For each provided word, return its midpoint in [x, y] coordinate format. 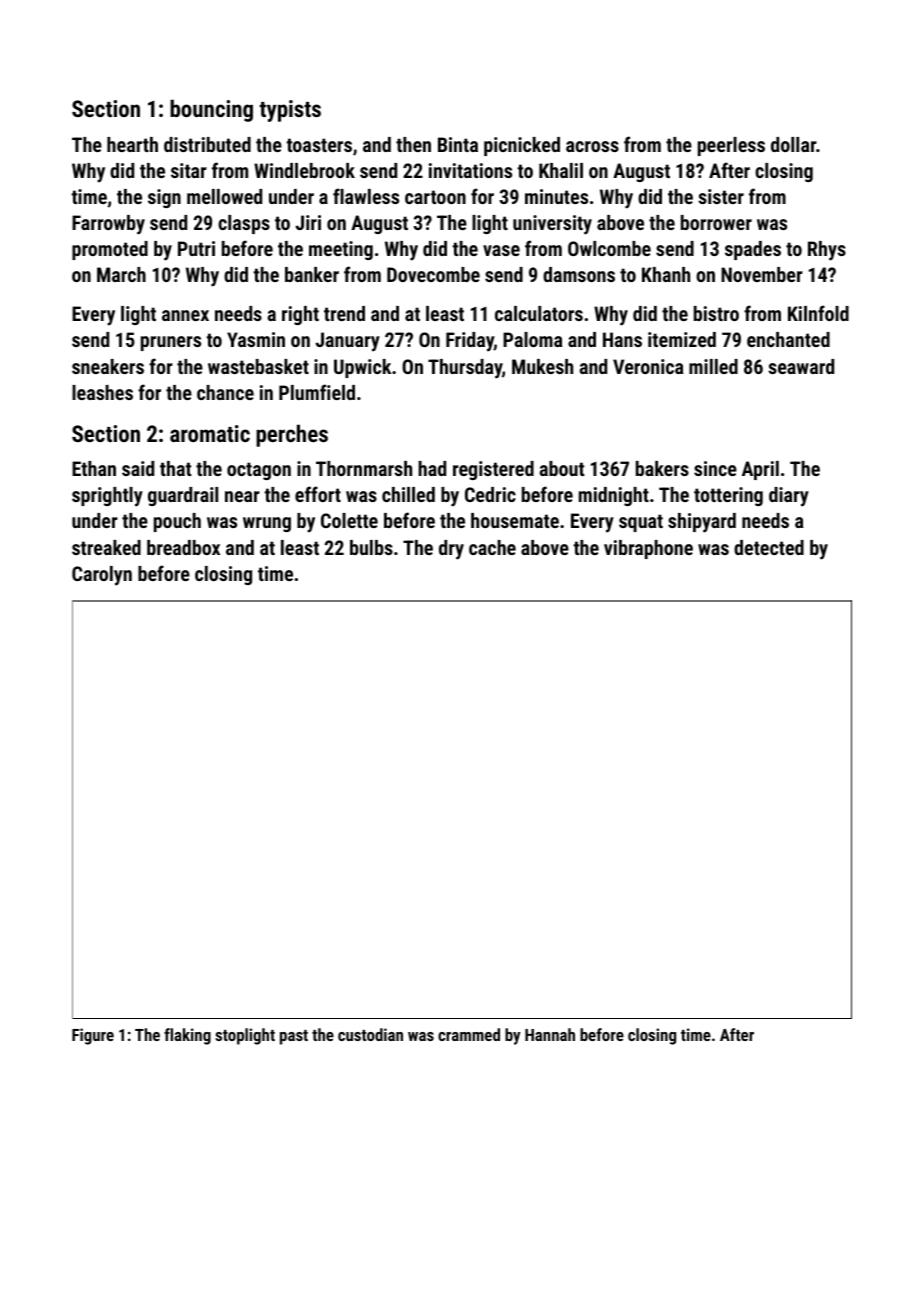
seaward [801, 366]
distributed [207, 144]
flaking [187, 1036]
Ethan [94, 468]
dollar [793, 144]
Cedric [490, 494]
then [413, 144]
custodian [370, 1034]
